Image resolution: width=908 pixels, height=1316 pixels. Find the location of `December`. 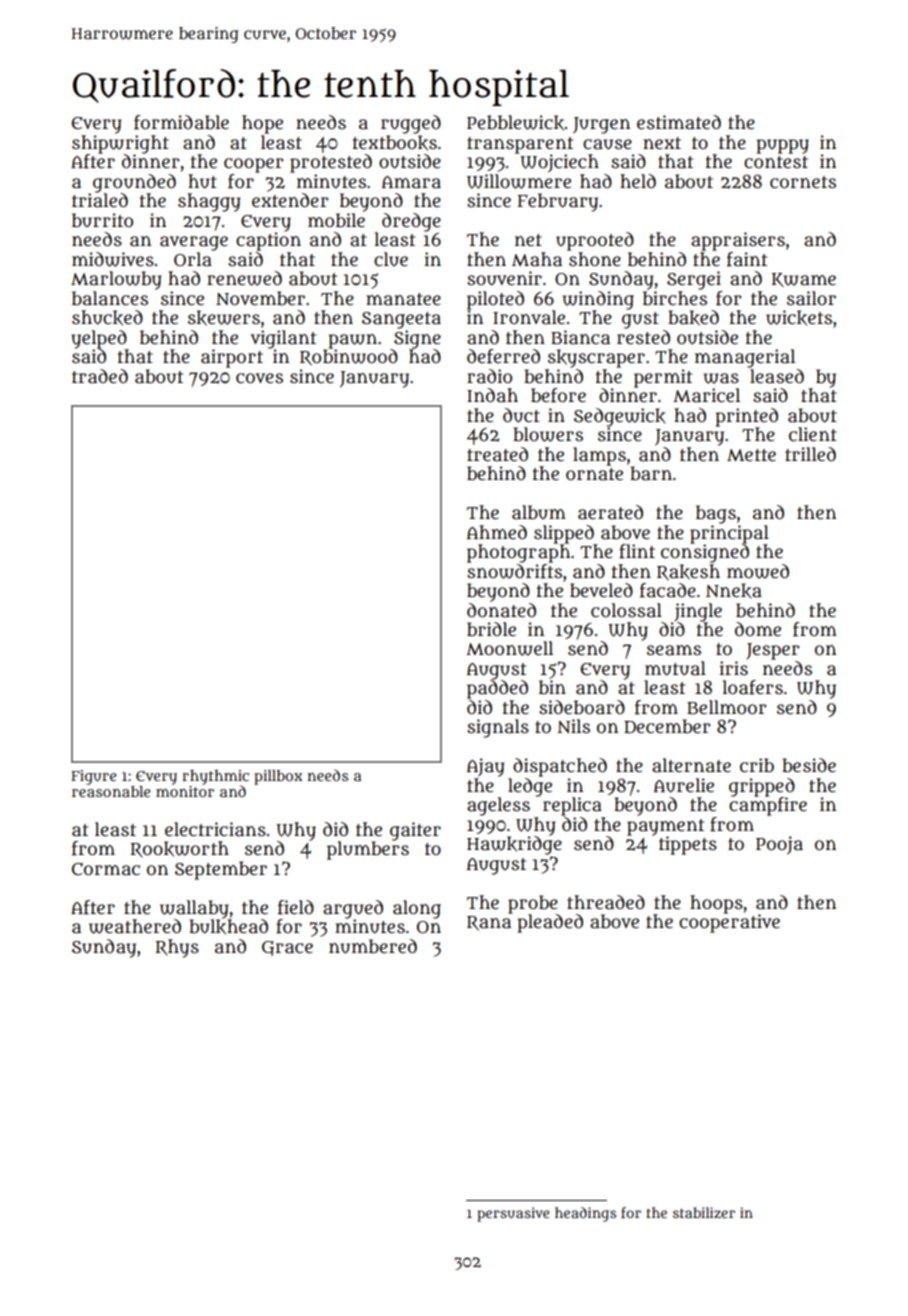

December is located at coordinates (667, 726).
